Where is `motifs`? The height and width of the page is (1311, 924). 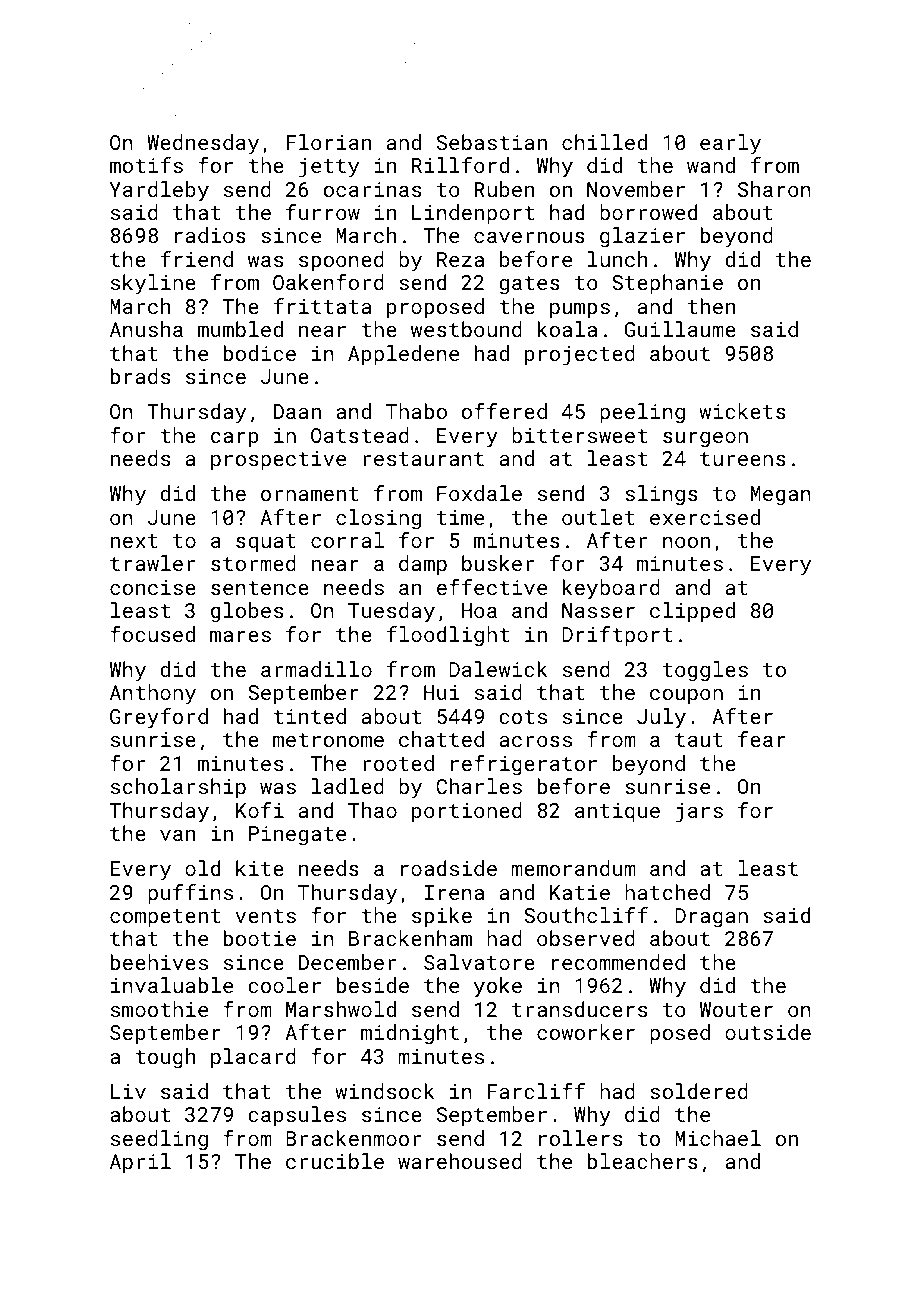
motifs is located at coordinates (146, 165).
